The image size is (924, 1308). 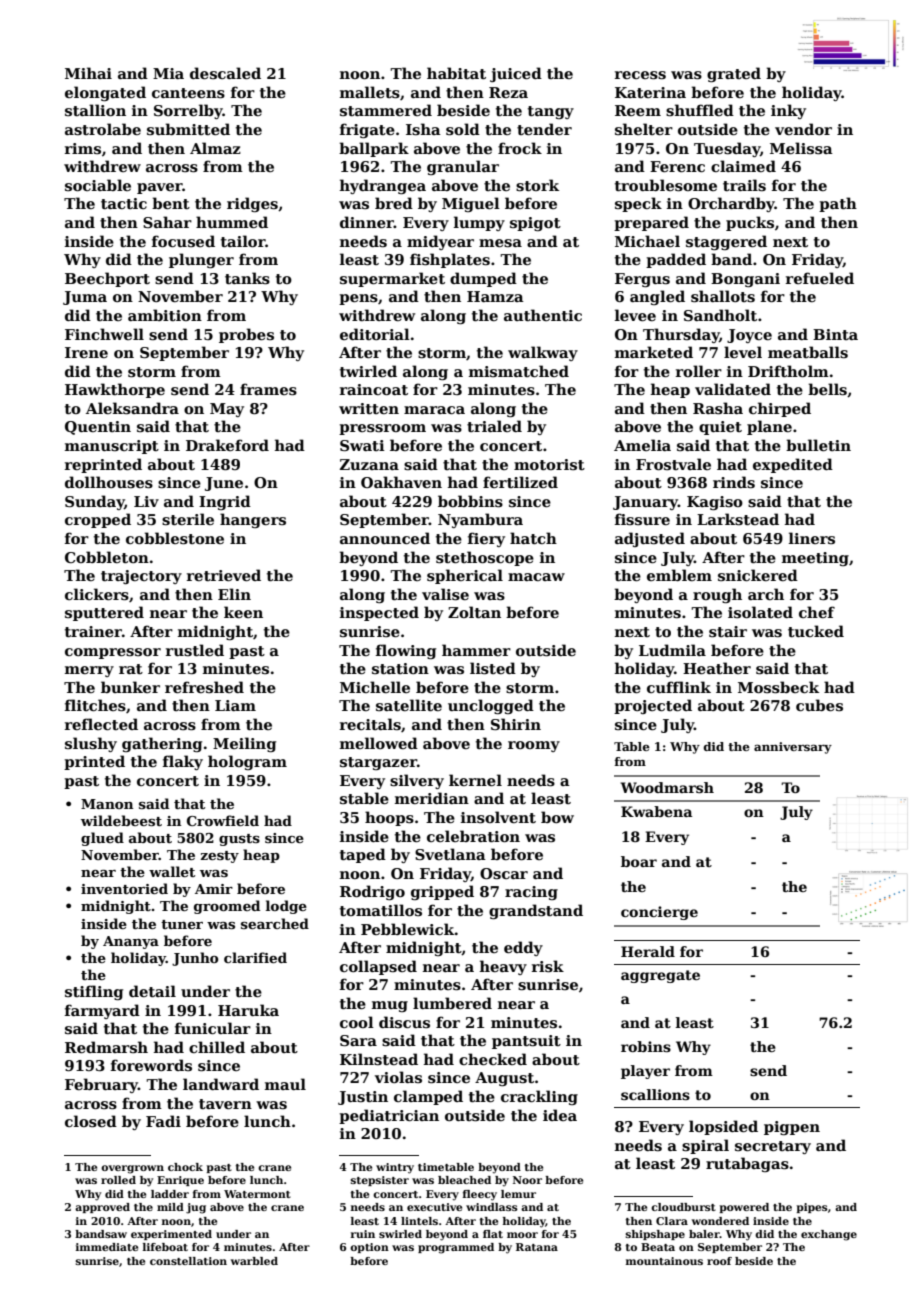 What do you see at coordinates (536, 577) in the page?
I see `macaw` at bounding box center [536, 577].
